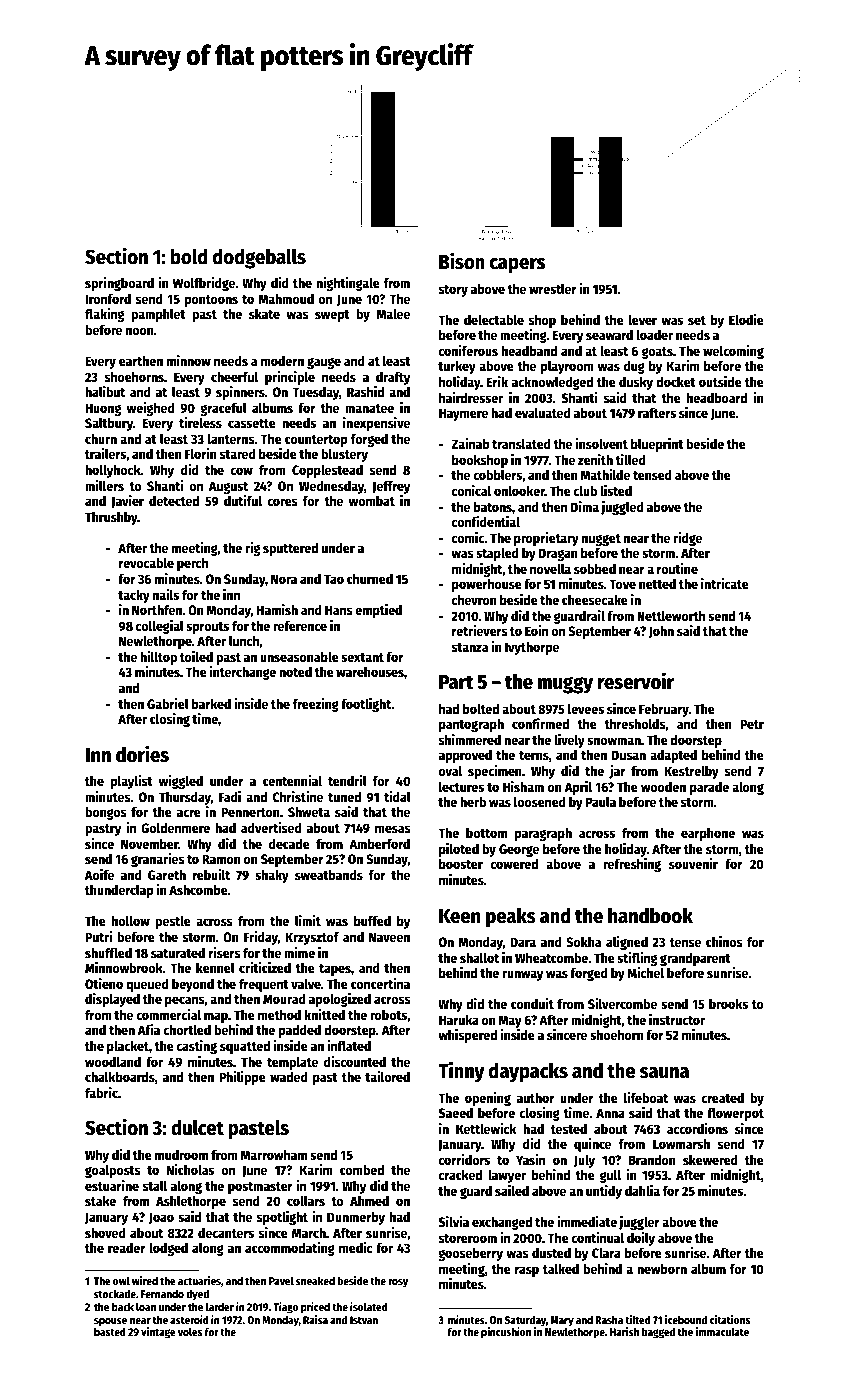  Describe the element at coordinates (664, 1073) in the screenshot. I see `sauna` at that location.
